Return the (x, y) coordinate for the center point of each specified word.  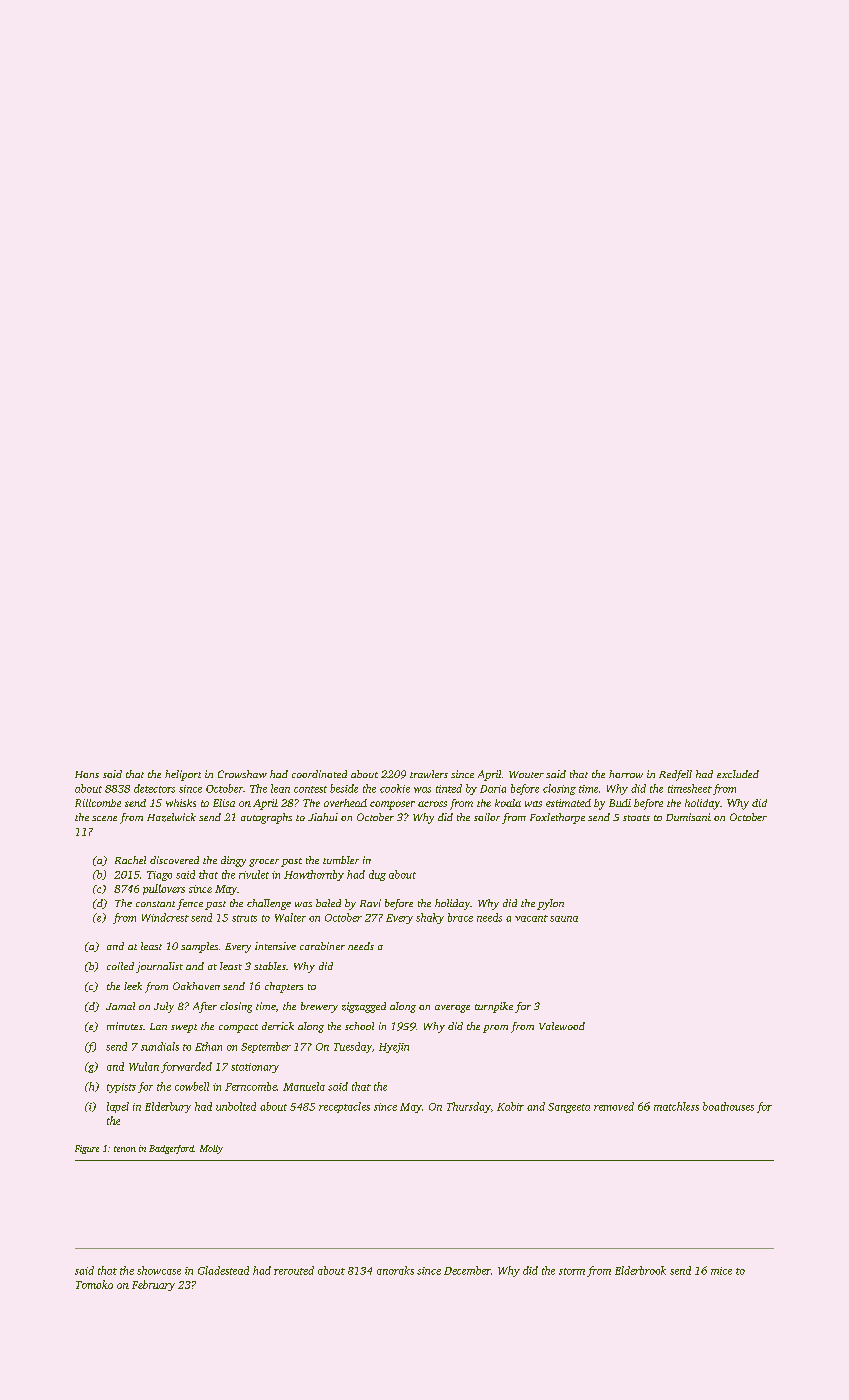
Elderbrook (640, 1270)
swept (184, 1028)
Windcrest (165, 917)
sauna (564, 919)
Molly (211, 1149)
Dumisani (688, 817)
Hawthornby (314, 875)
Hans (87, 774)
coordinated (319, 774)
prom (495, 1029)
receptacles (344, 1107)
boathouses (728, 1106)
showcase (159, 1270)
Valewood (562, 1026)
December (467, 1270)
